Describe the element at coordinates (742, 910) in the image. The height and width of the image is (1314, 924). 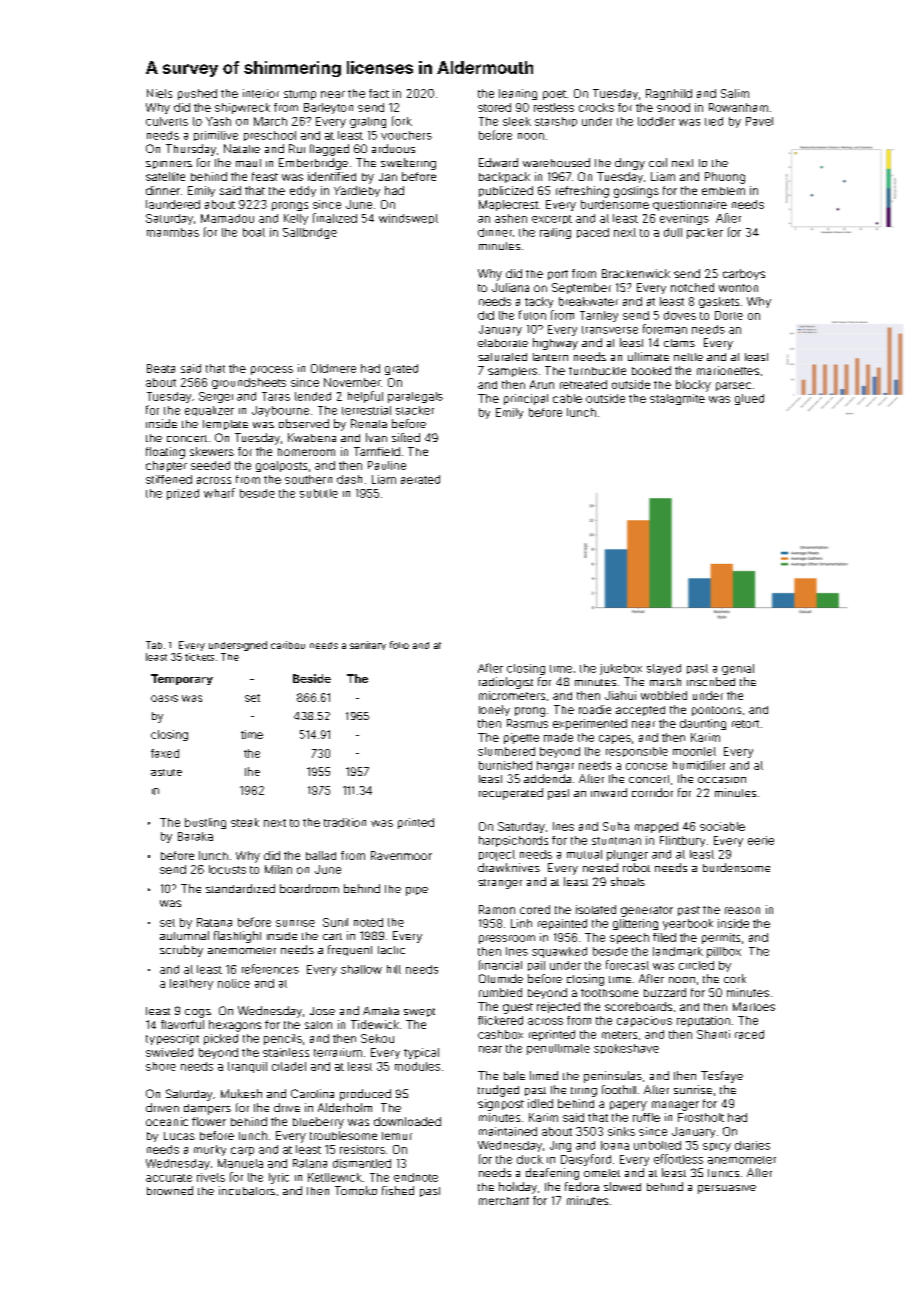
I see `reason` at that location.
